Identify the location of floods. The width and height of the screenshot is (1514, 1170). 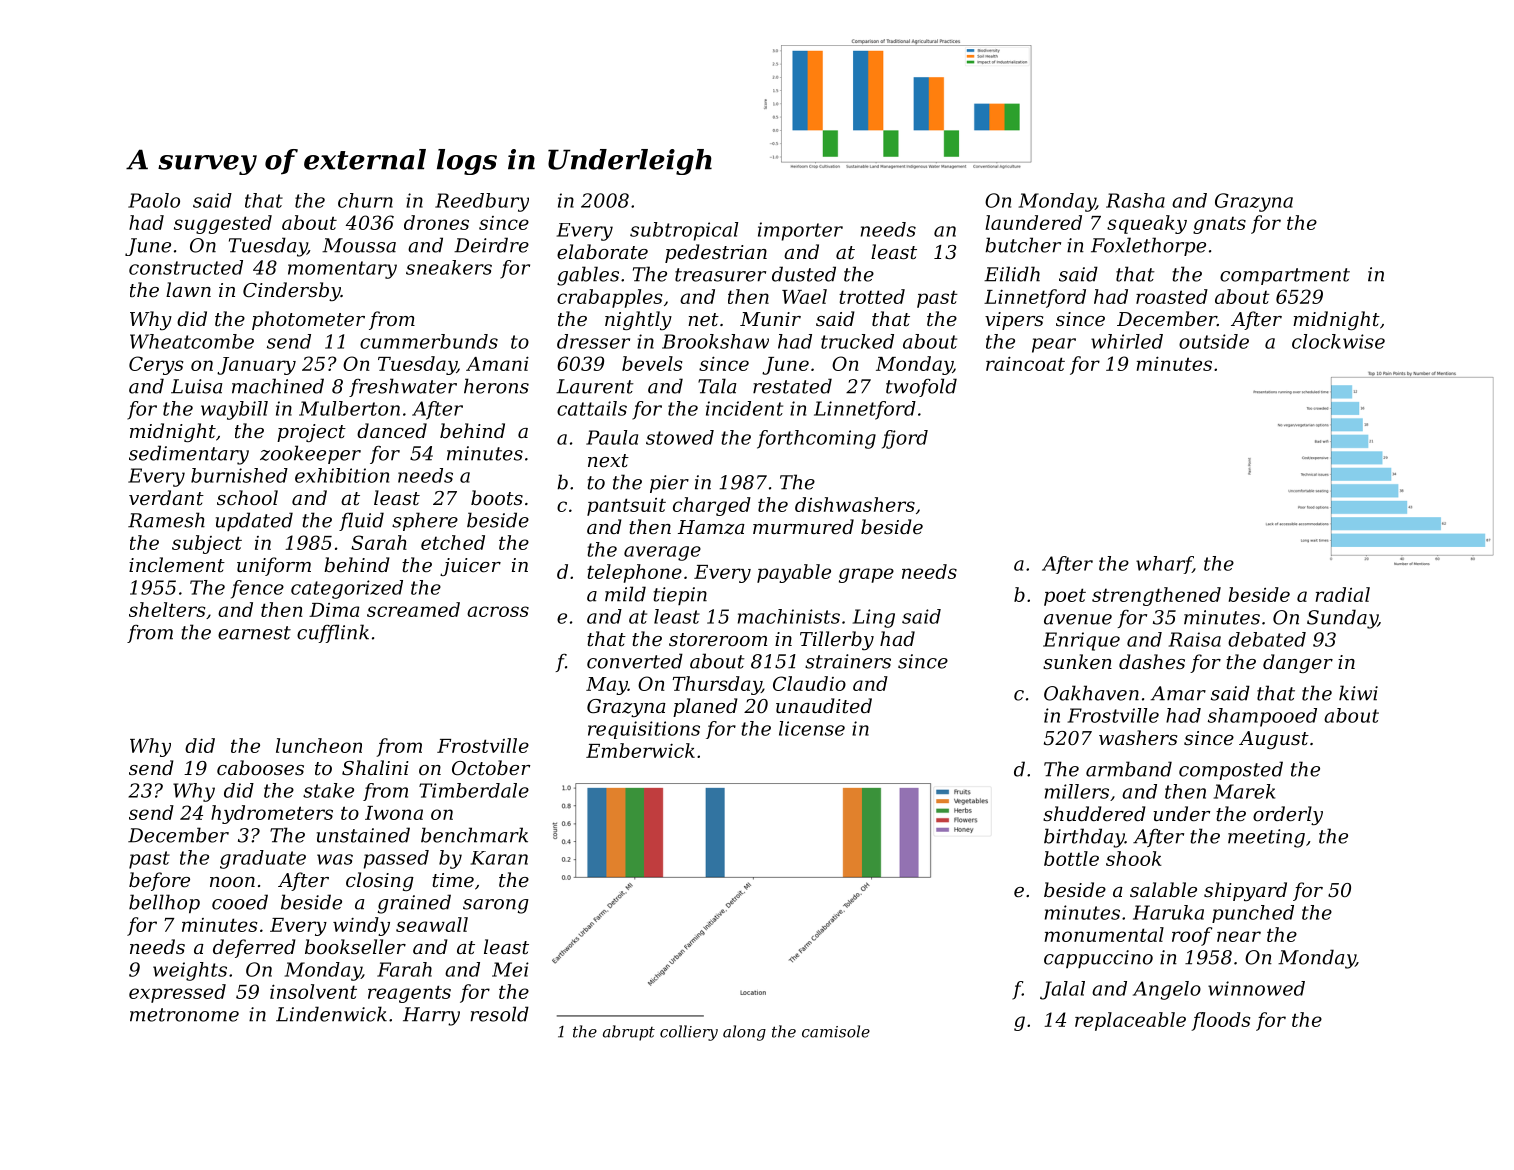
(1220, 1021).
